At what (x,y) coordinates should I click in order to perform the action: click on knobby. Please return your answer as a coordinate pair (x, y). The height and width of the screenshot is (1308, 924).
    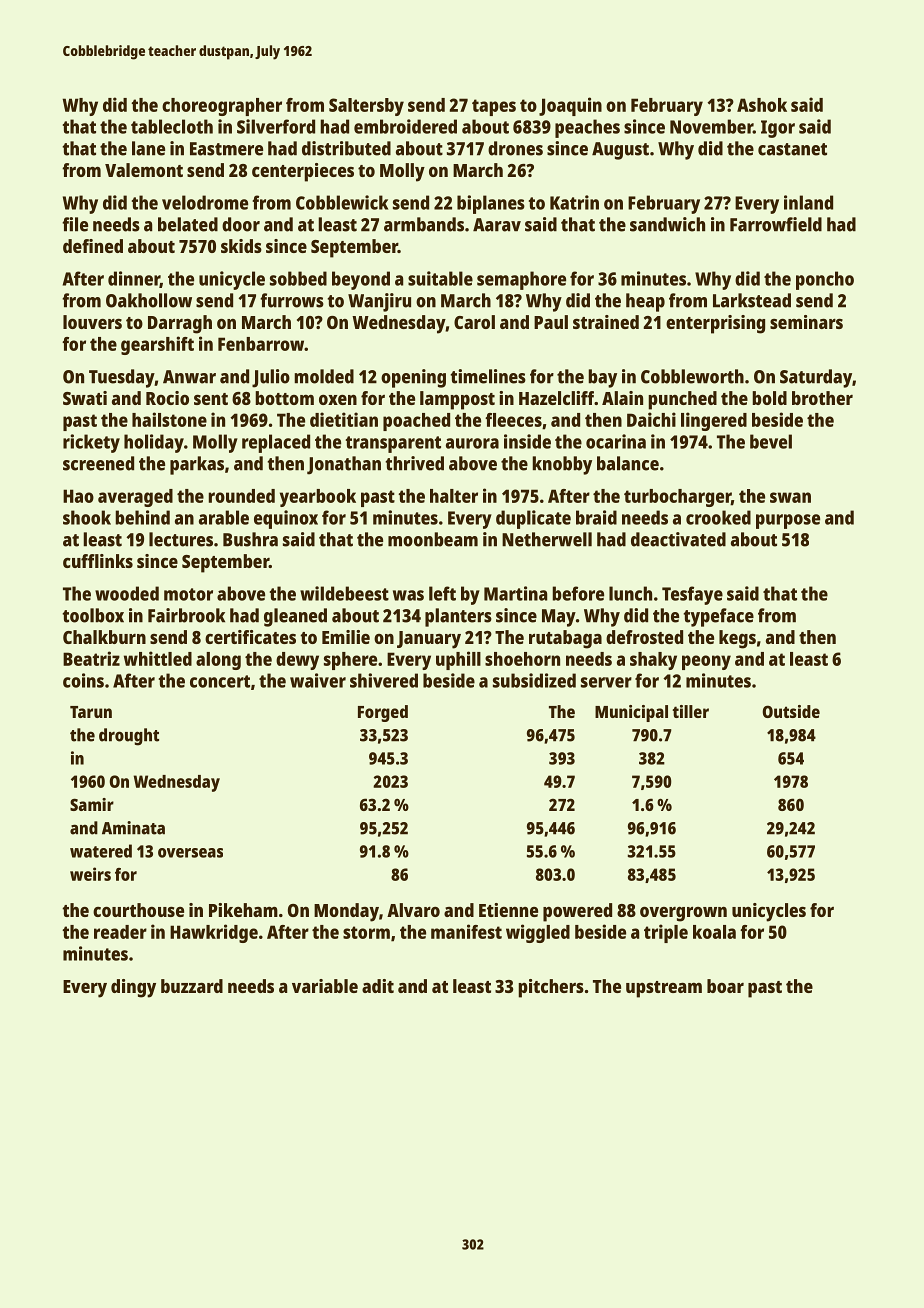
    Looking at the image, I should click on (562, 465).
